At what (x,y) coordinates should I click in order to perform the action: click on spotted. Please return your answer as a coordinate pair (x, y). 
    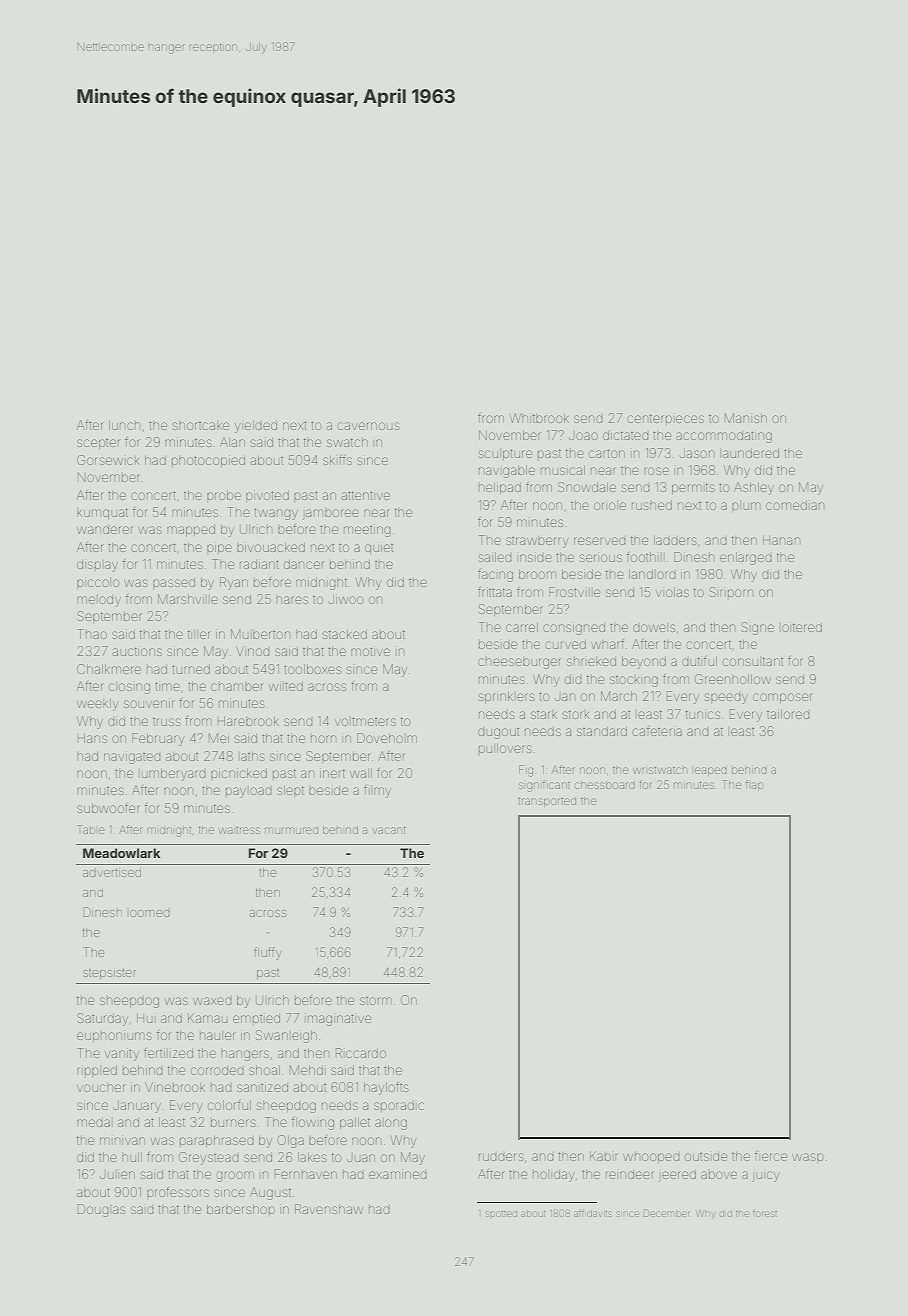
    Looking at the image, I should click on (501, 1214).
